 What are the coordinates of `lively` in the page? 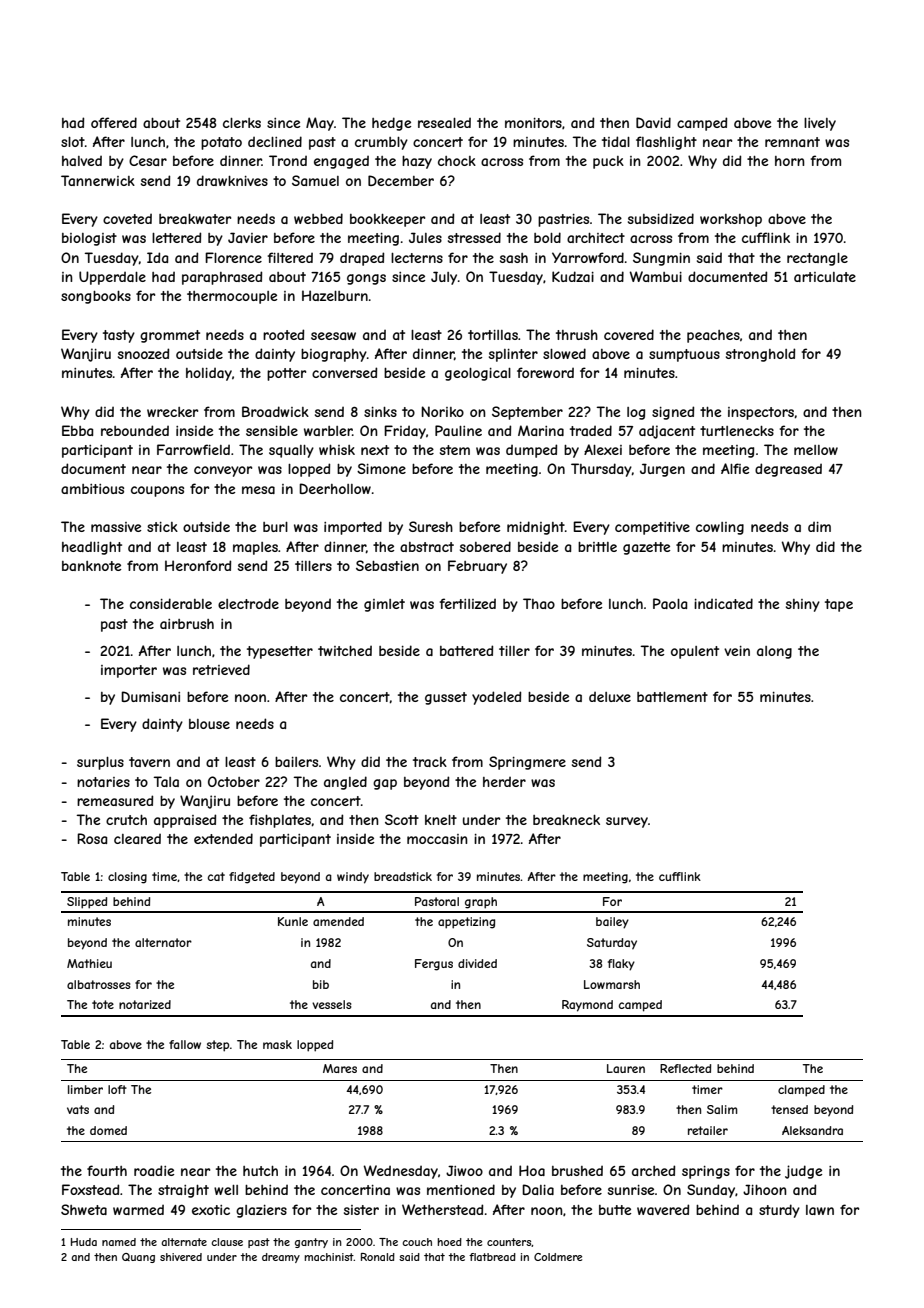 It's located at (820, 124).
